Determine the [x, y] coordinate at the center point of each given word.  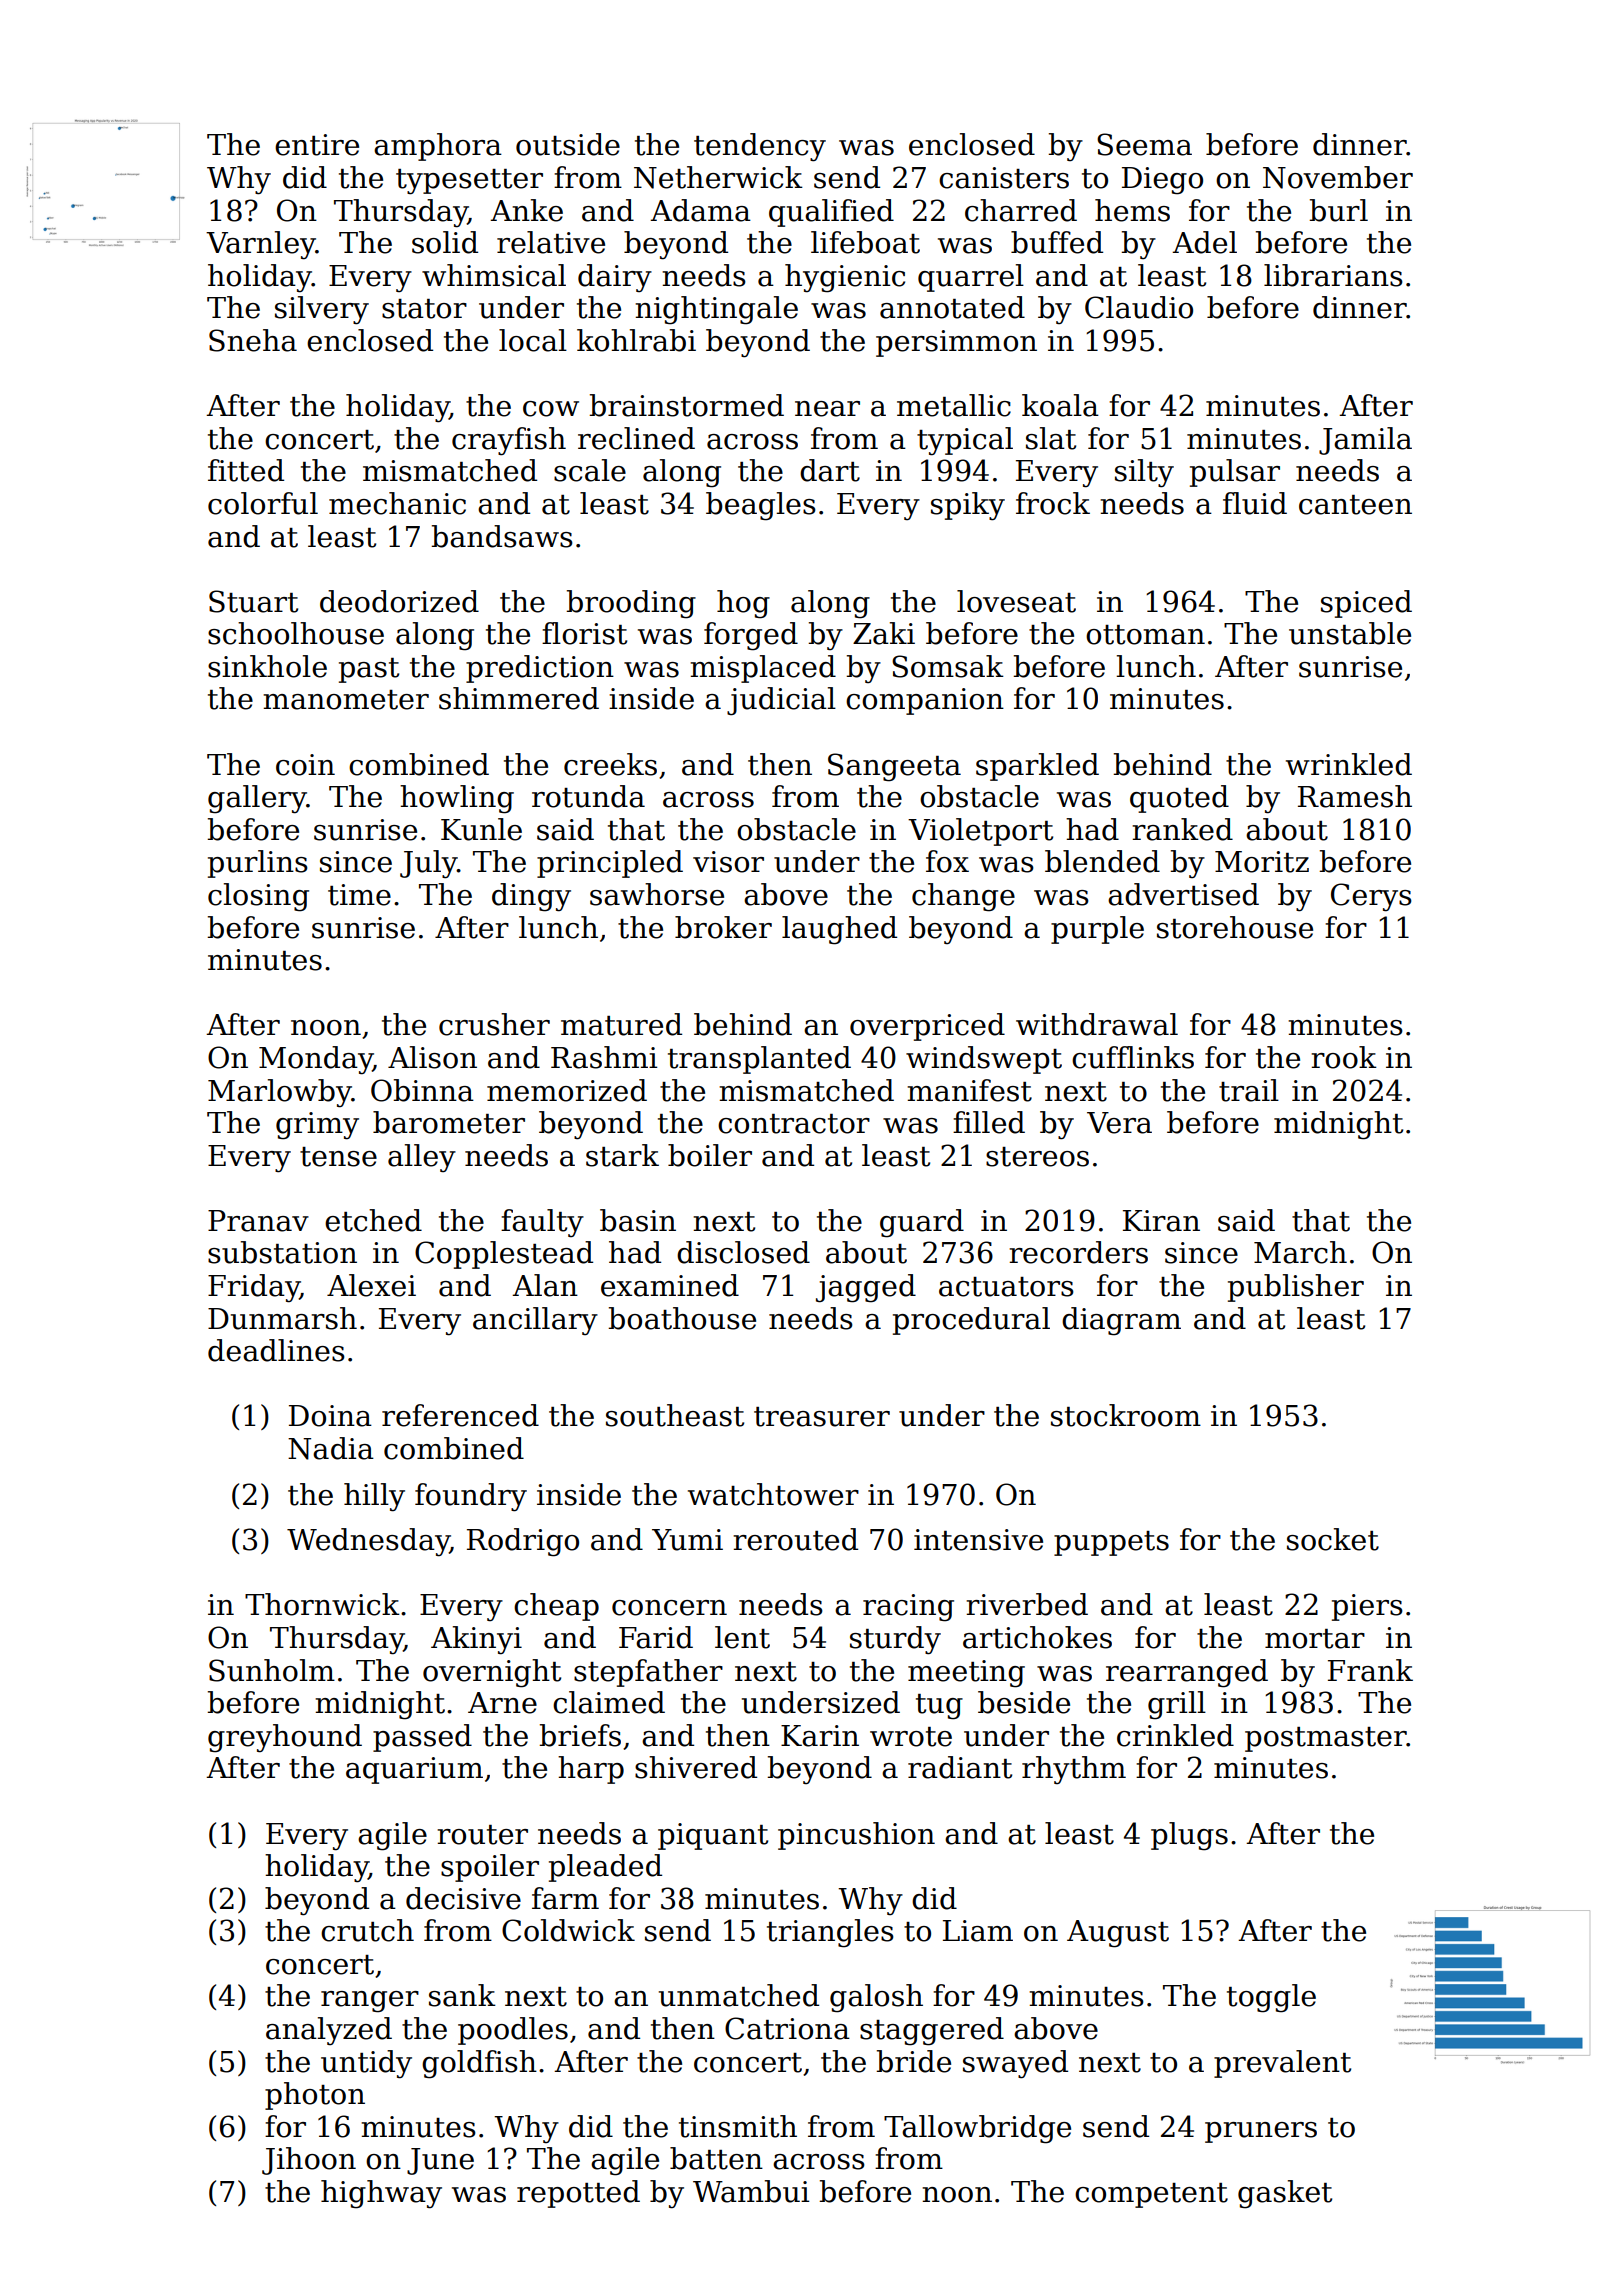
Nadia [331, 1448]
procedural [971, 1321]
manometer [346, 700]
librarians [1333, 275]
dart [830, 470]
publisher [1296, 1288]
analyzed [329, 2031]
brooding [631, 604]
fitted [246, 470]
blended [1102, 861]
